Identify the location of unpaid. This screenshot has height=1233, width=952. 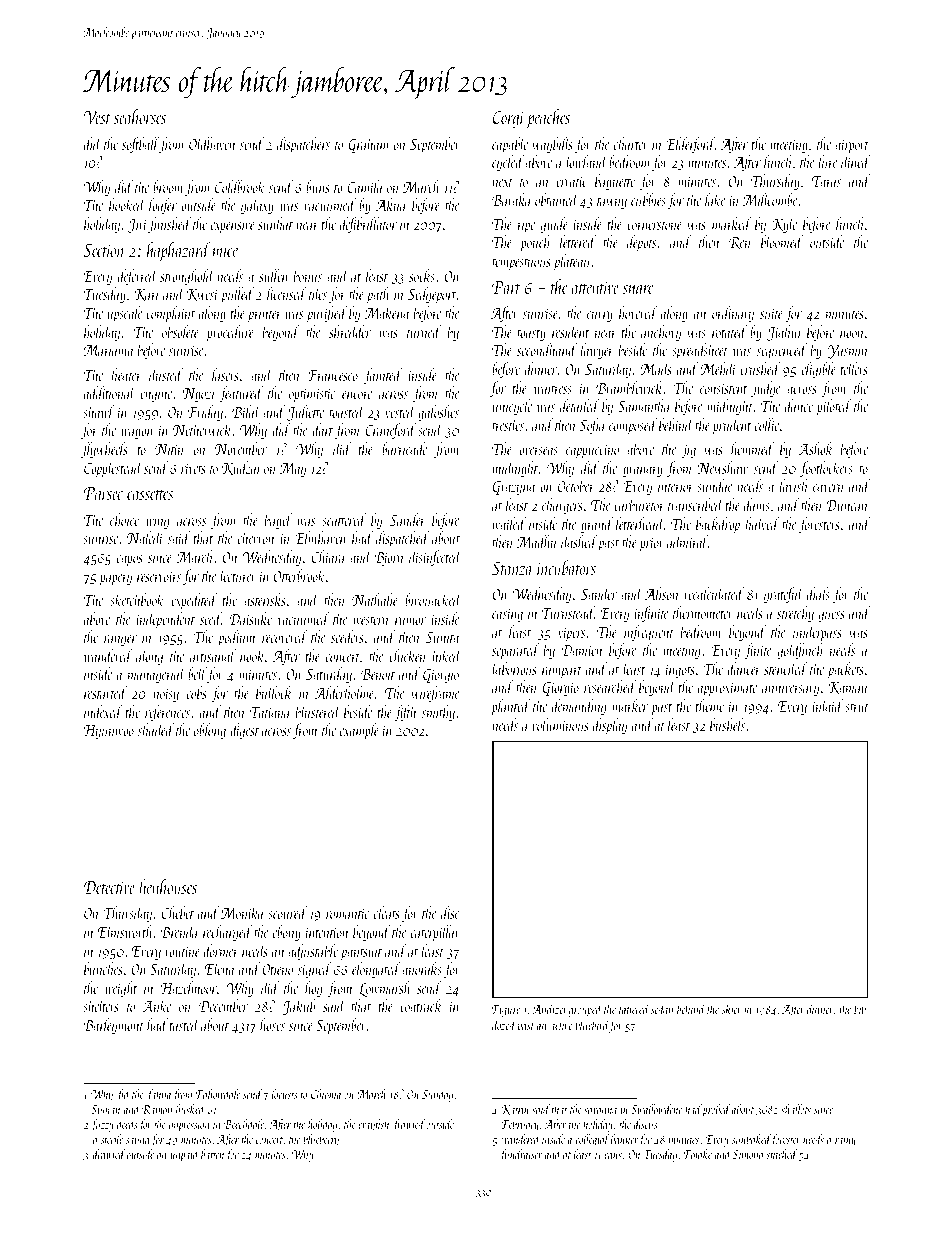
(185, 1155).
